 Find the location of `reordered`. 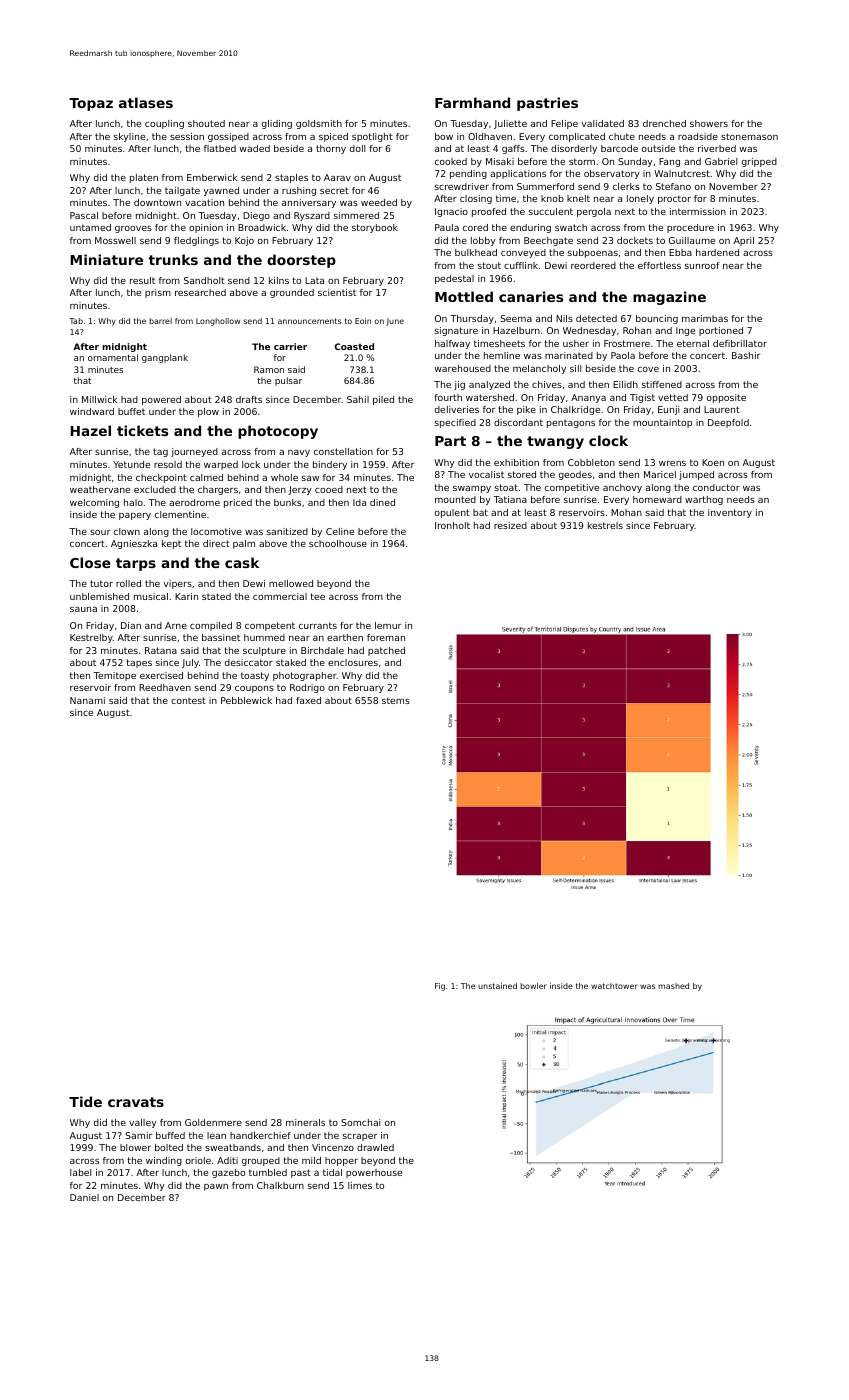

reordered is located at coordinates (593, 265).
